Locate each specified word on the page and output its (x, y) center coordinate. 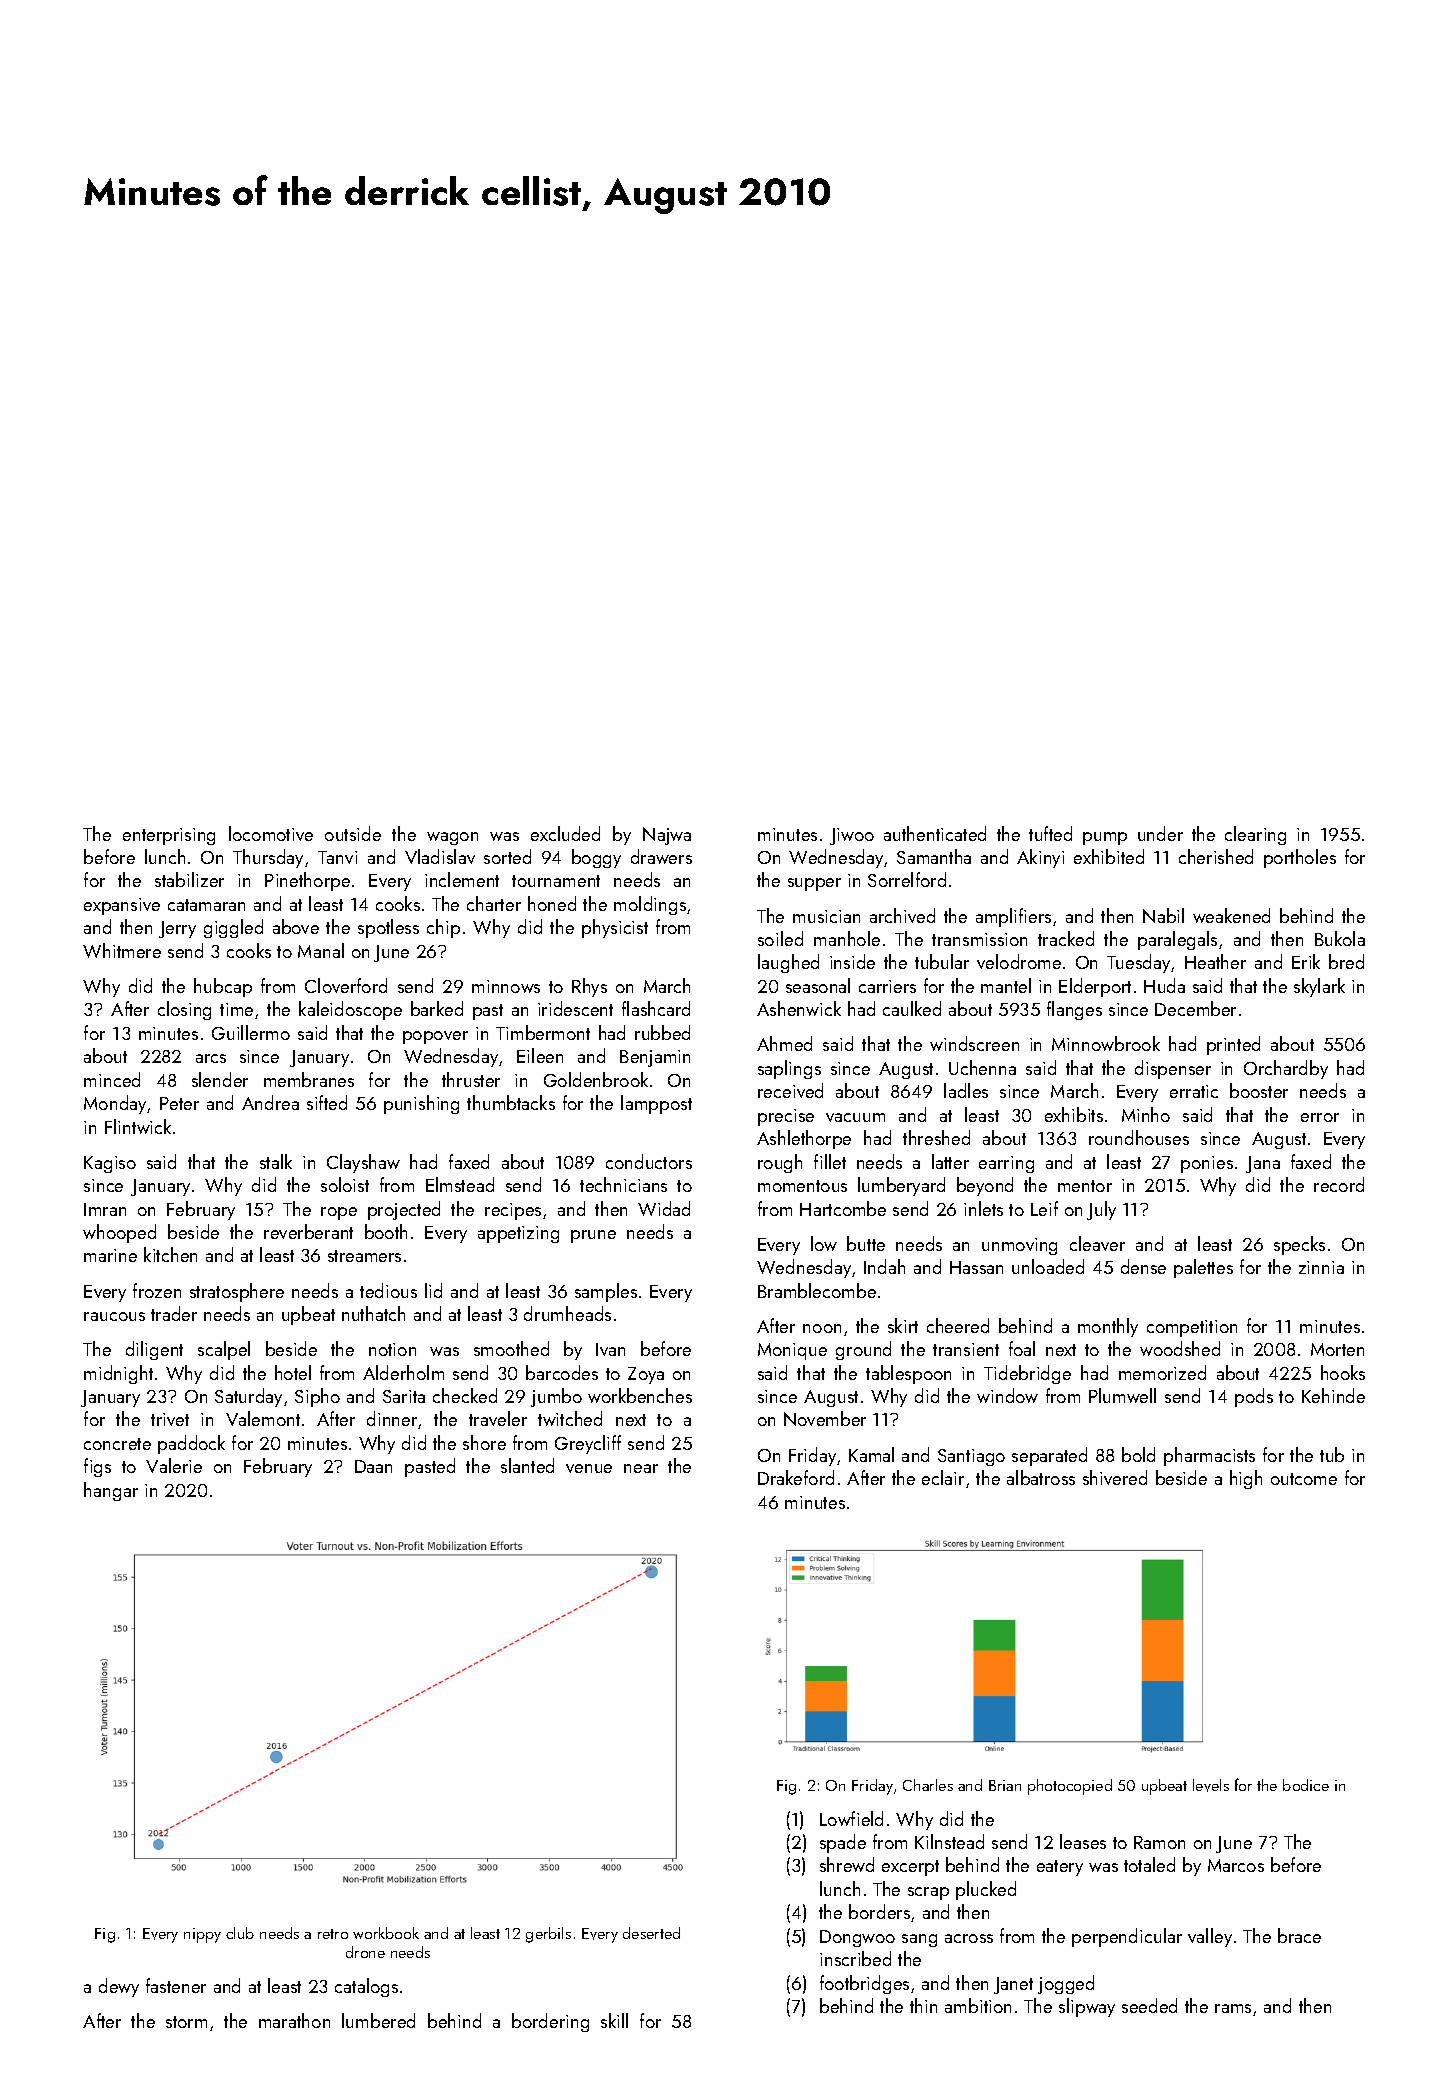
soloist (345, 1184)
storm (186, 2022)
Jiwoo (852, 836)
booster (1259, 1090)
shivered (1115, 1477)
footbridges (864, 1984)
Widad (664, 1208)
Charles (928, 1785)
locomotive (271, 833)
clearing (1255, 835)
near (641, 1468)
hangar (111, 1491)
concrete (117, 1444)
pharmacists (1209, 1456)
